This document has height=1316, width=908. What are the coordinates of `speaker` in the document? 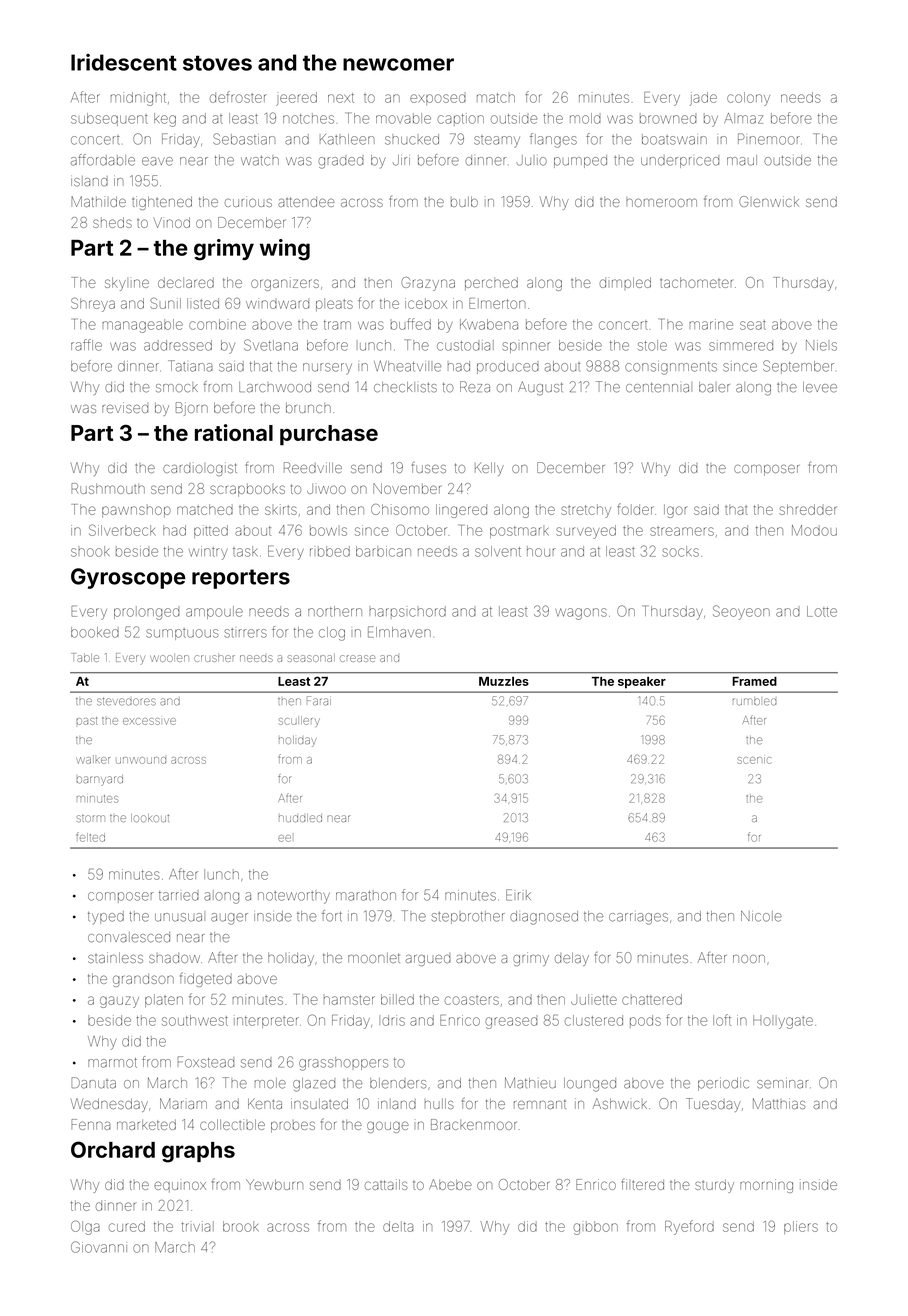 It's located at (642, 683).
